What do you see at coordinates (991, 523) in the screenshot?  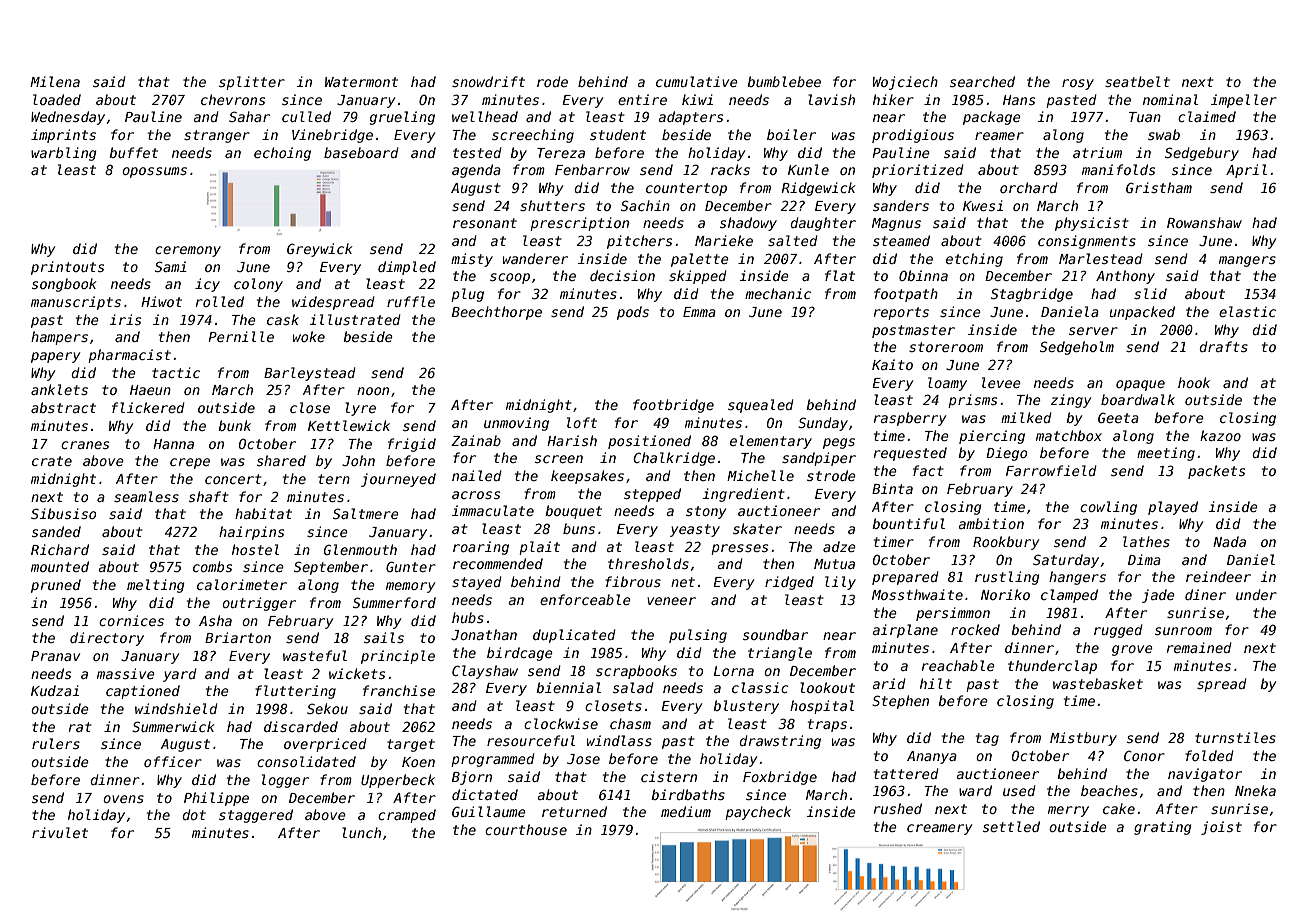 I see `ambition` at bounding box center [991, 523].
